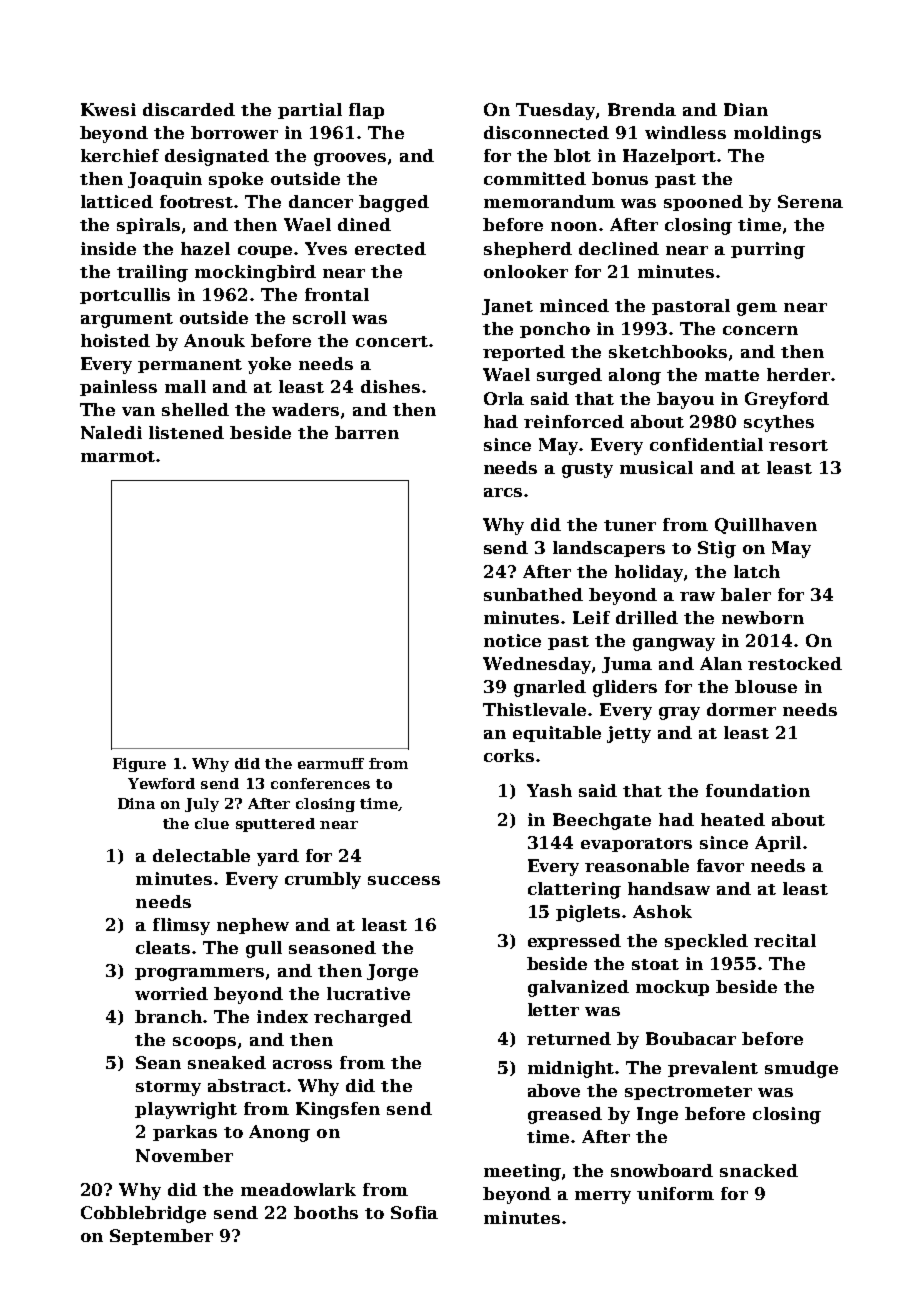 The width and height of the screenshot is (924, 1308). Describe the element at coordinates (746, 109) in the screenshot. I see `Dian` at that location.
